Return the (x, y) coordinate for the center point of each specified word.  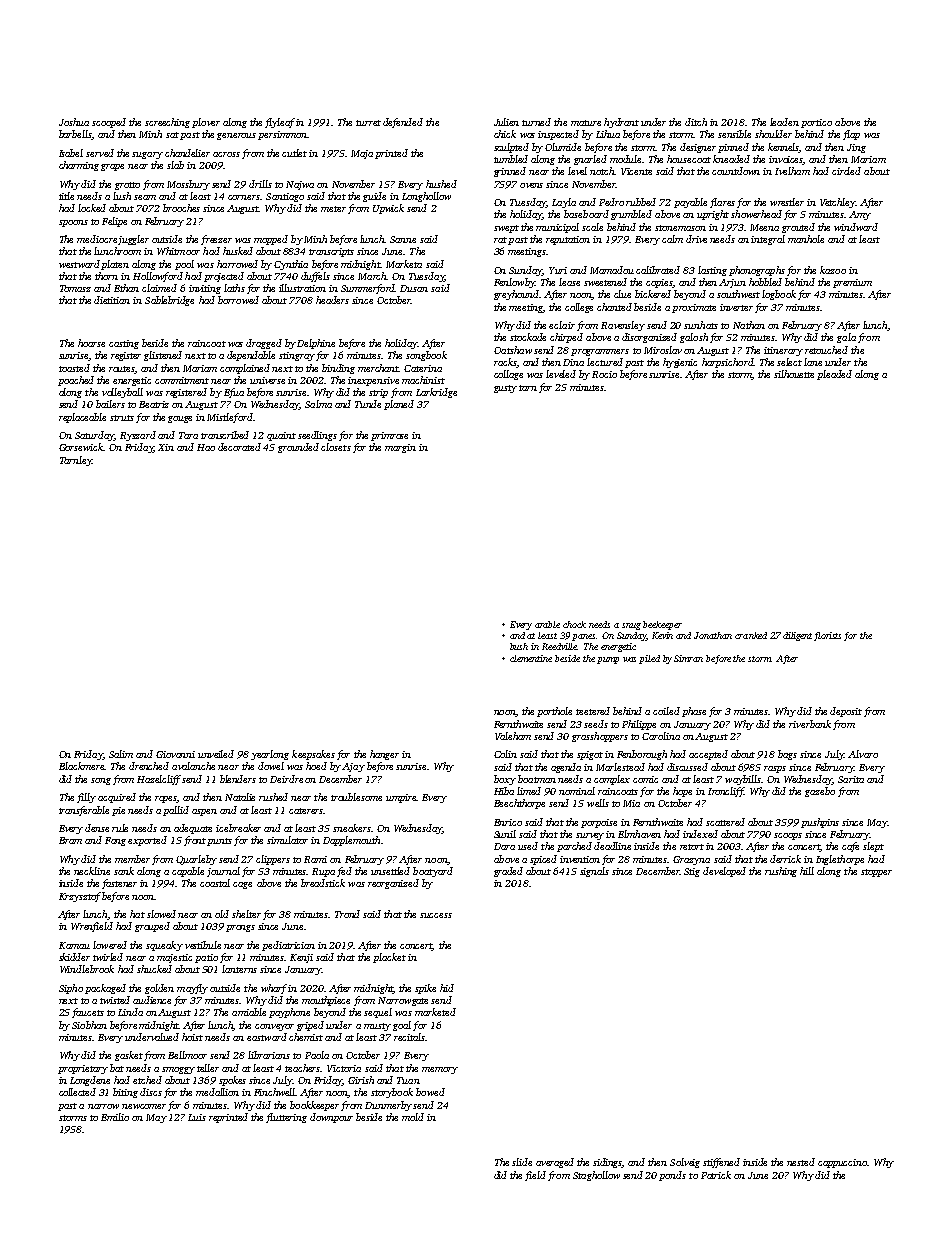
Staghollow (596, 1176)
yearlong (270, 755)
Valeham (513, 736)
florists (827, 636)
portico (816, 123)
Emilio (115, 1117)
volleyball (122, 393)
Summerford (368, 289)
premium (852, 283)
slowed (161, 914)
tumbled (511, 159)
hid (447, 988)
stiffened (721, 1163)
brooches (181, 208)
